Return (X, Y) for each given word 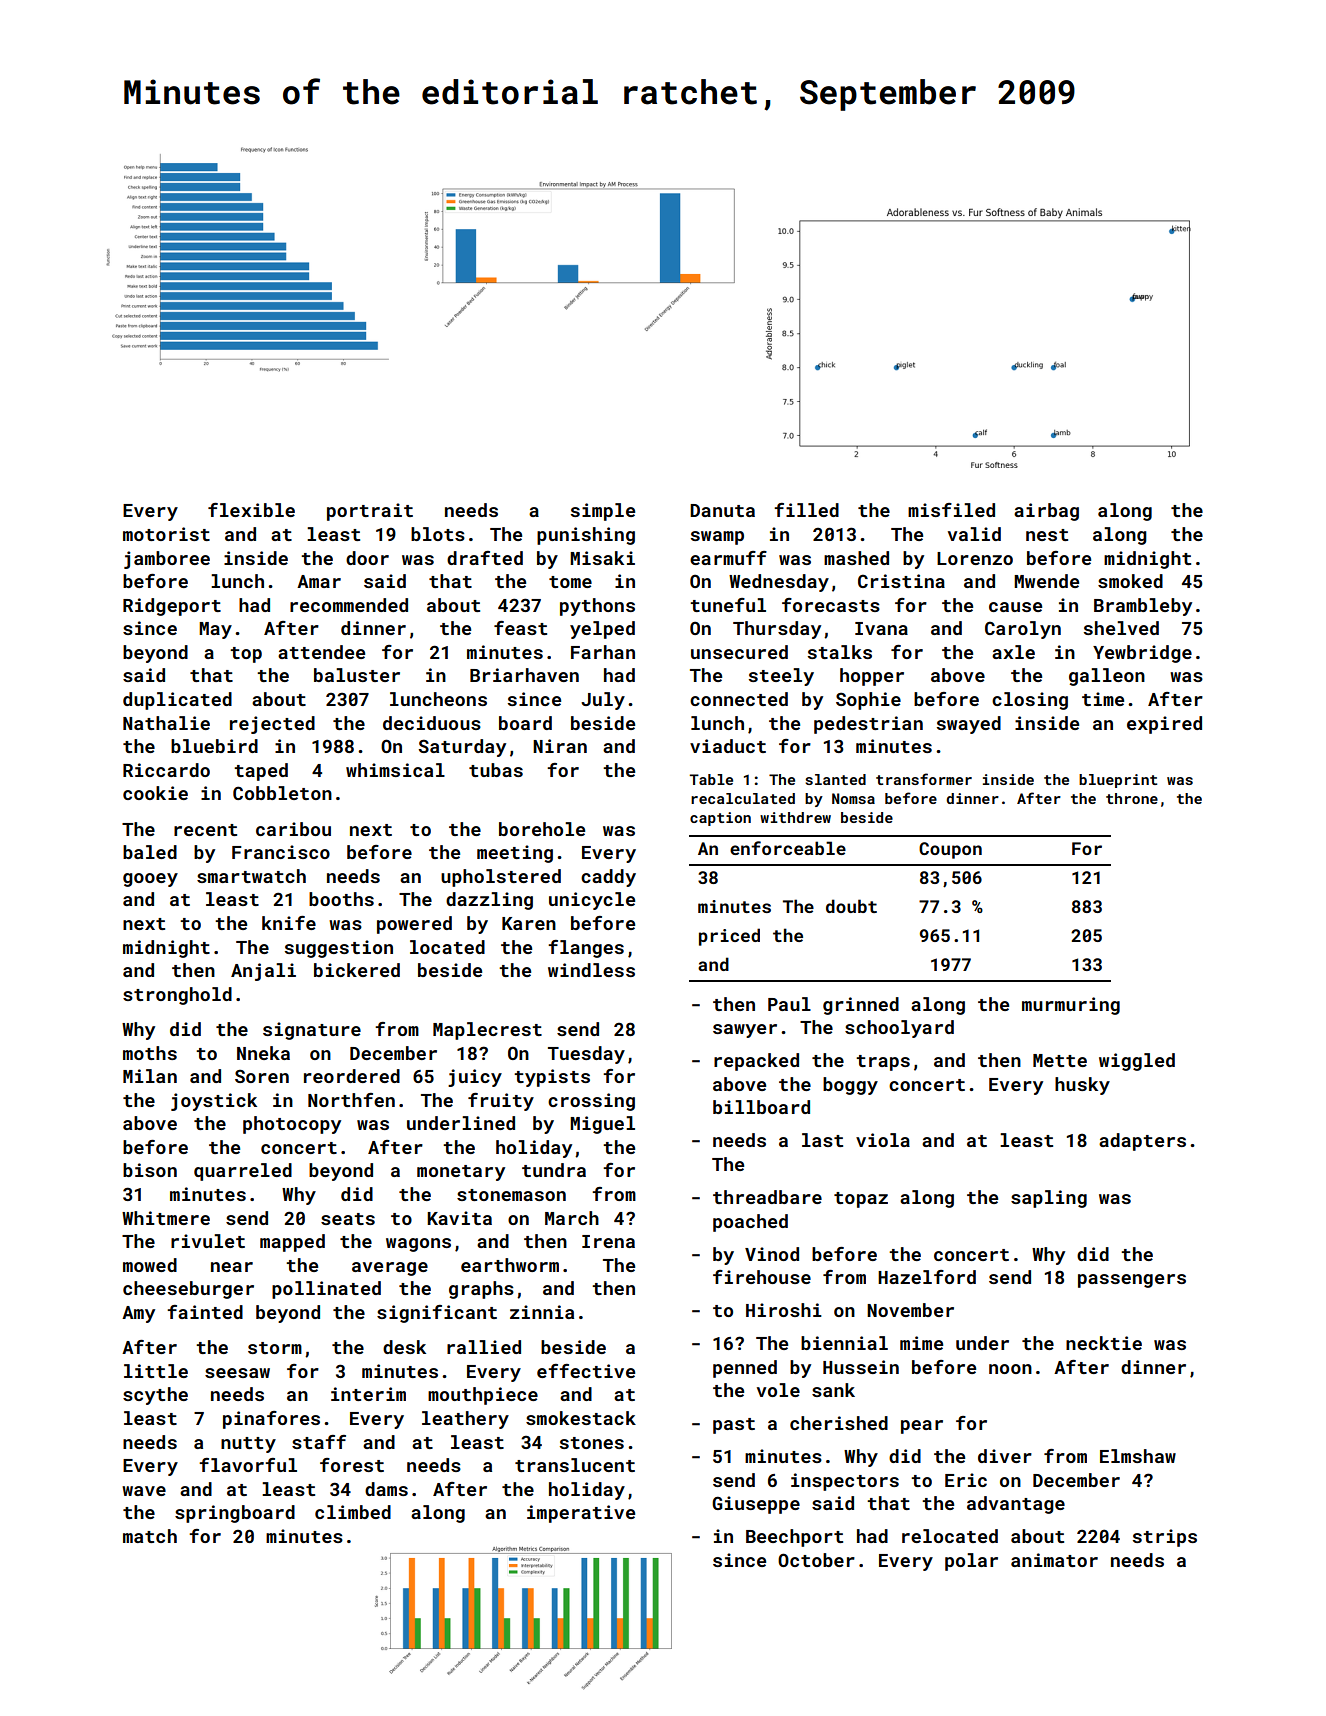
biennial (844, 1343)
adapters (1142, 1142)
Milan (150, 1076)
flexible (251, 510)
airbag (1046, 512)
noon (1010, 1369)
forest (352, 1465)
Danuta (722, 510)
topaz (861, 1200)
